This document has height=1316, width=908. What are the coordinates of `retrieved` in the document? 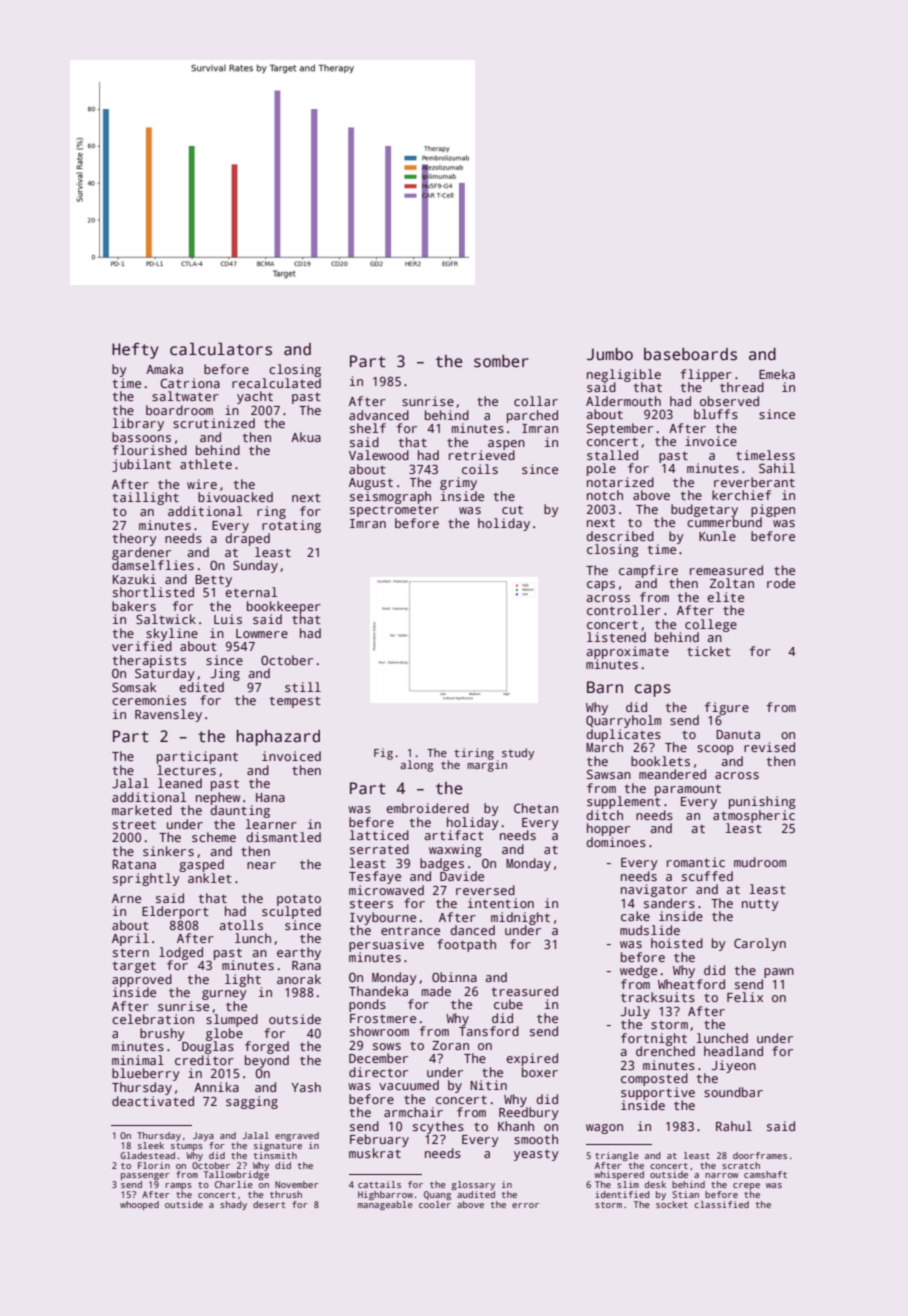 It's located at (482, 455).
